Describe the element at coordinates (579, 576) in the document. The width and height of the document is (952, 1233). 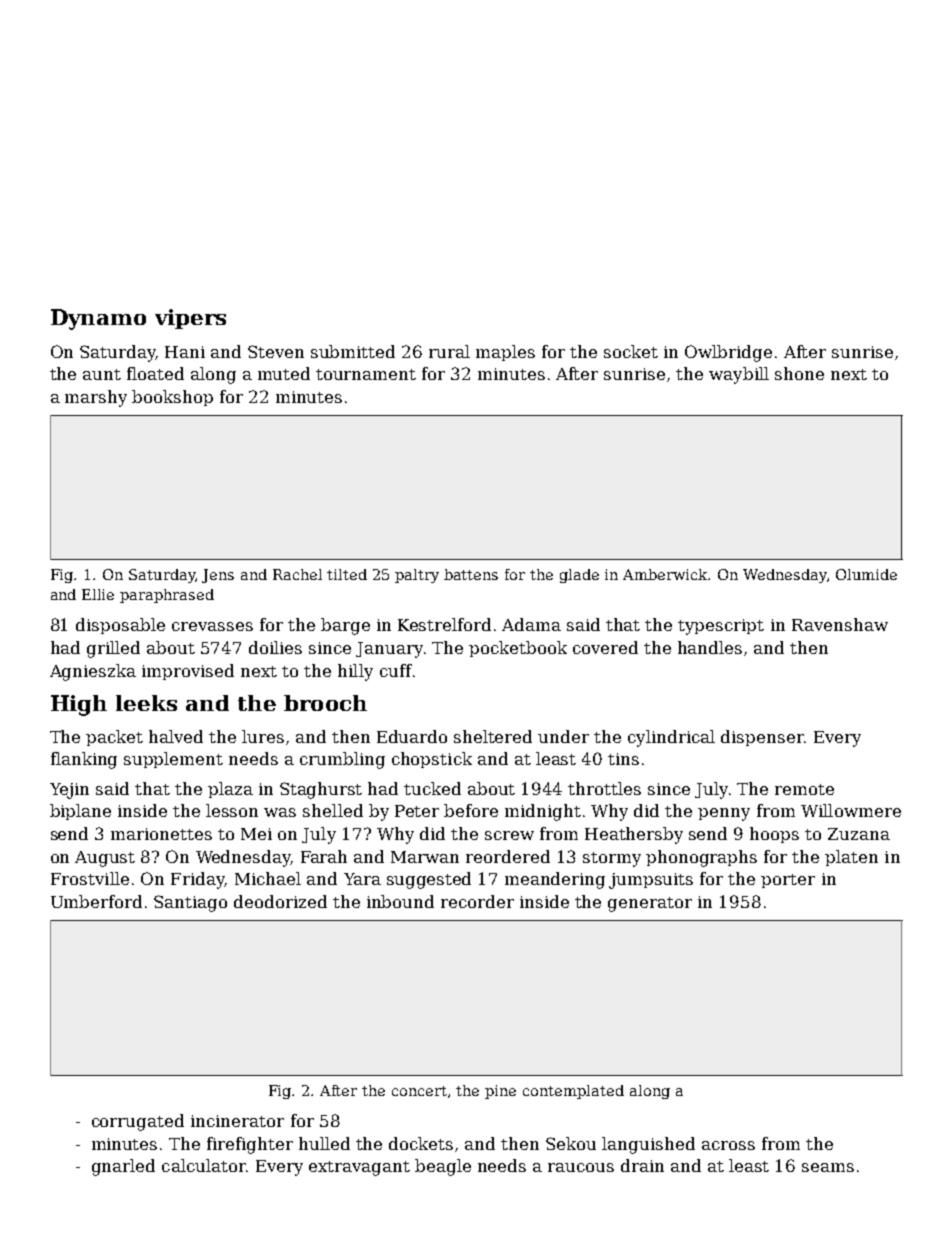
I see `glade` at that location.
